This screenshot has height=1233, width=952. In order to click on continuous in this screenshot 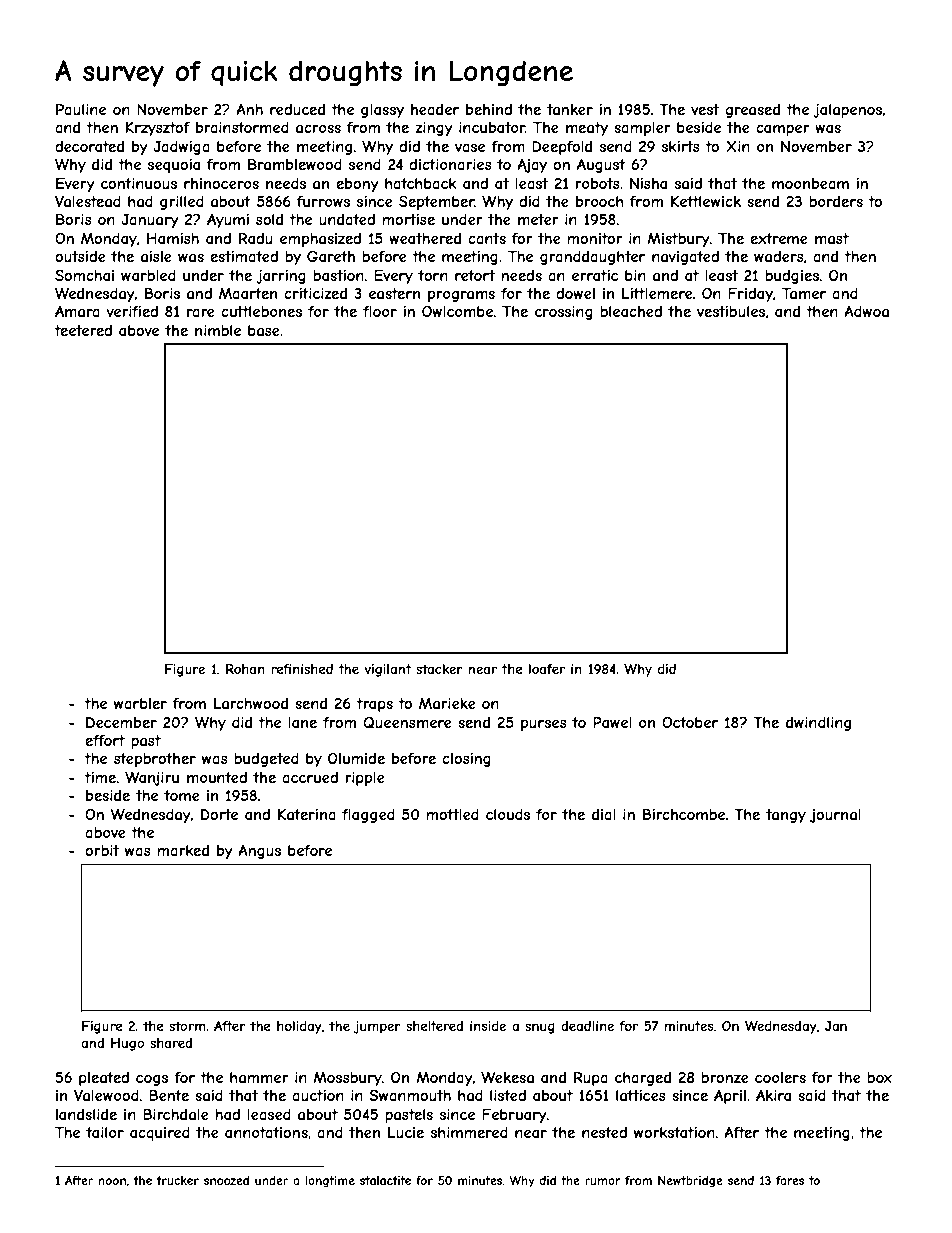, I will do `click(139, 183)`.
